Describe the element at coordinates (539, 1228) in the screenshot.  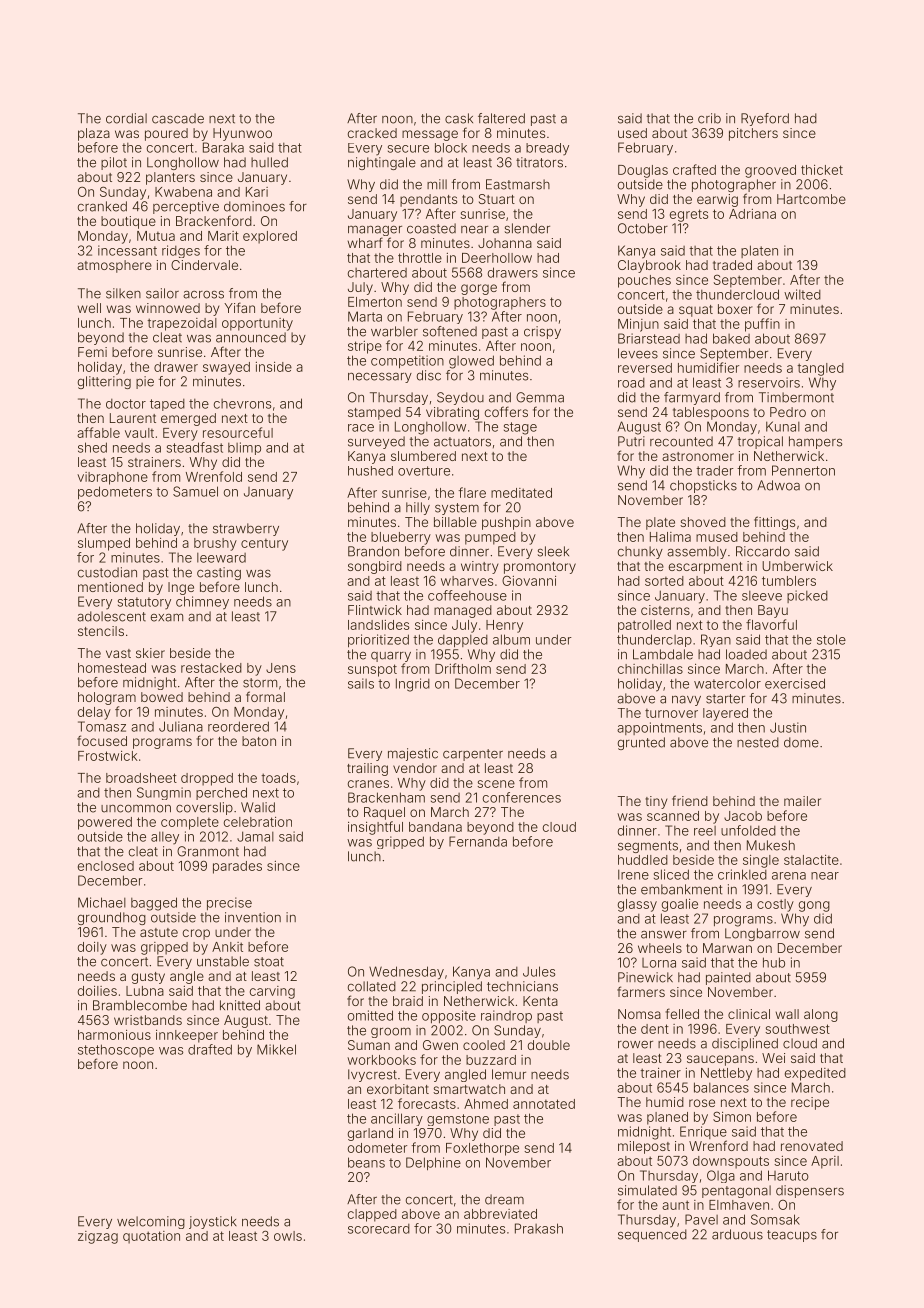
I see `Prakash` at that location.
